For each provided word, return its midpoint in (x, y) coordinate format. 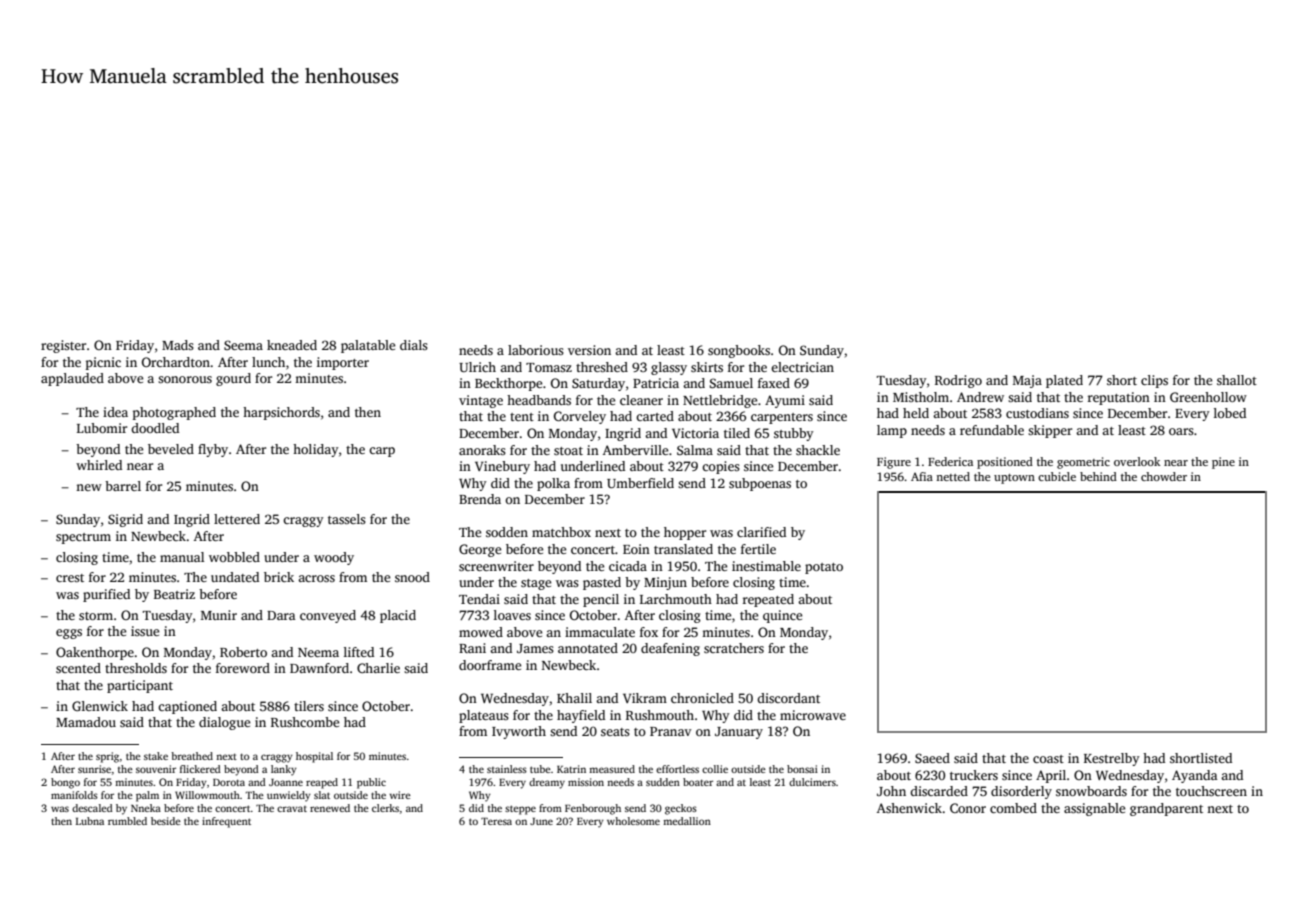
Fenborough (593, 809)
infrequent (226, 822)
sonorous (185, 379)
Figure (894, 463)
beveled (171, 449)
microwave (813, 715)
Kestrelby (1112, 759)
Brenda (480, 499)
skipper (1050, 431)
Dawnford (319, 668)
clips (1154, 381)
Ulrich (477, 367)
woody (334, 558)
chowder (1164, 476)
